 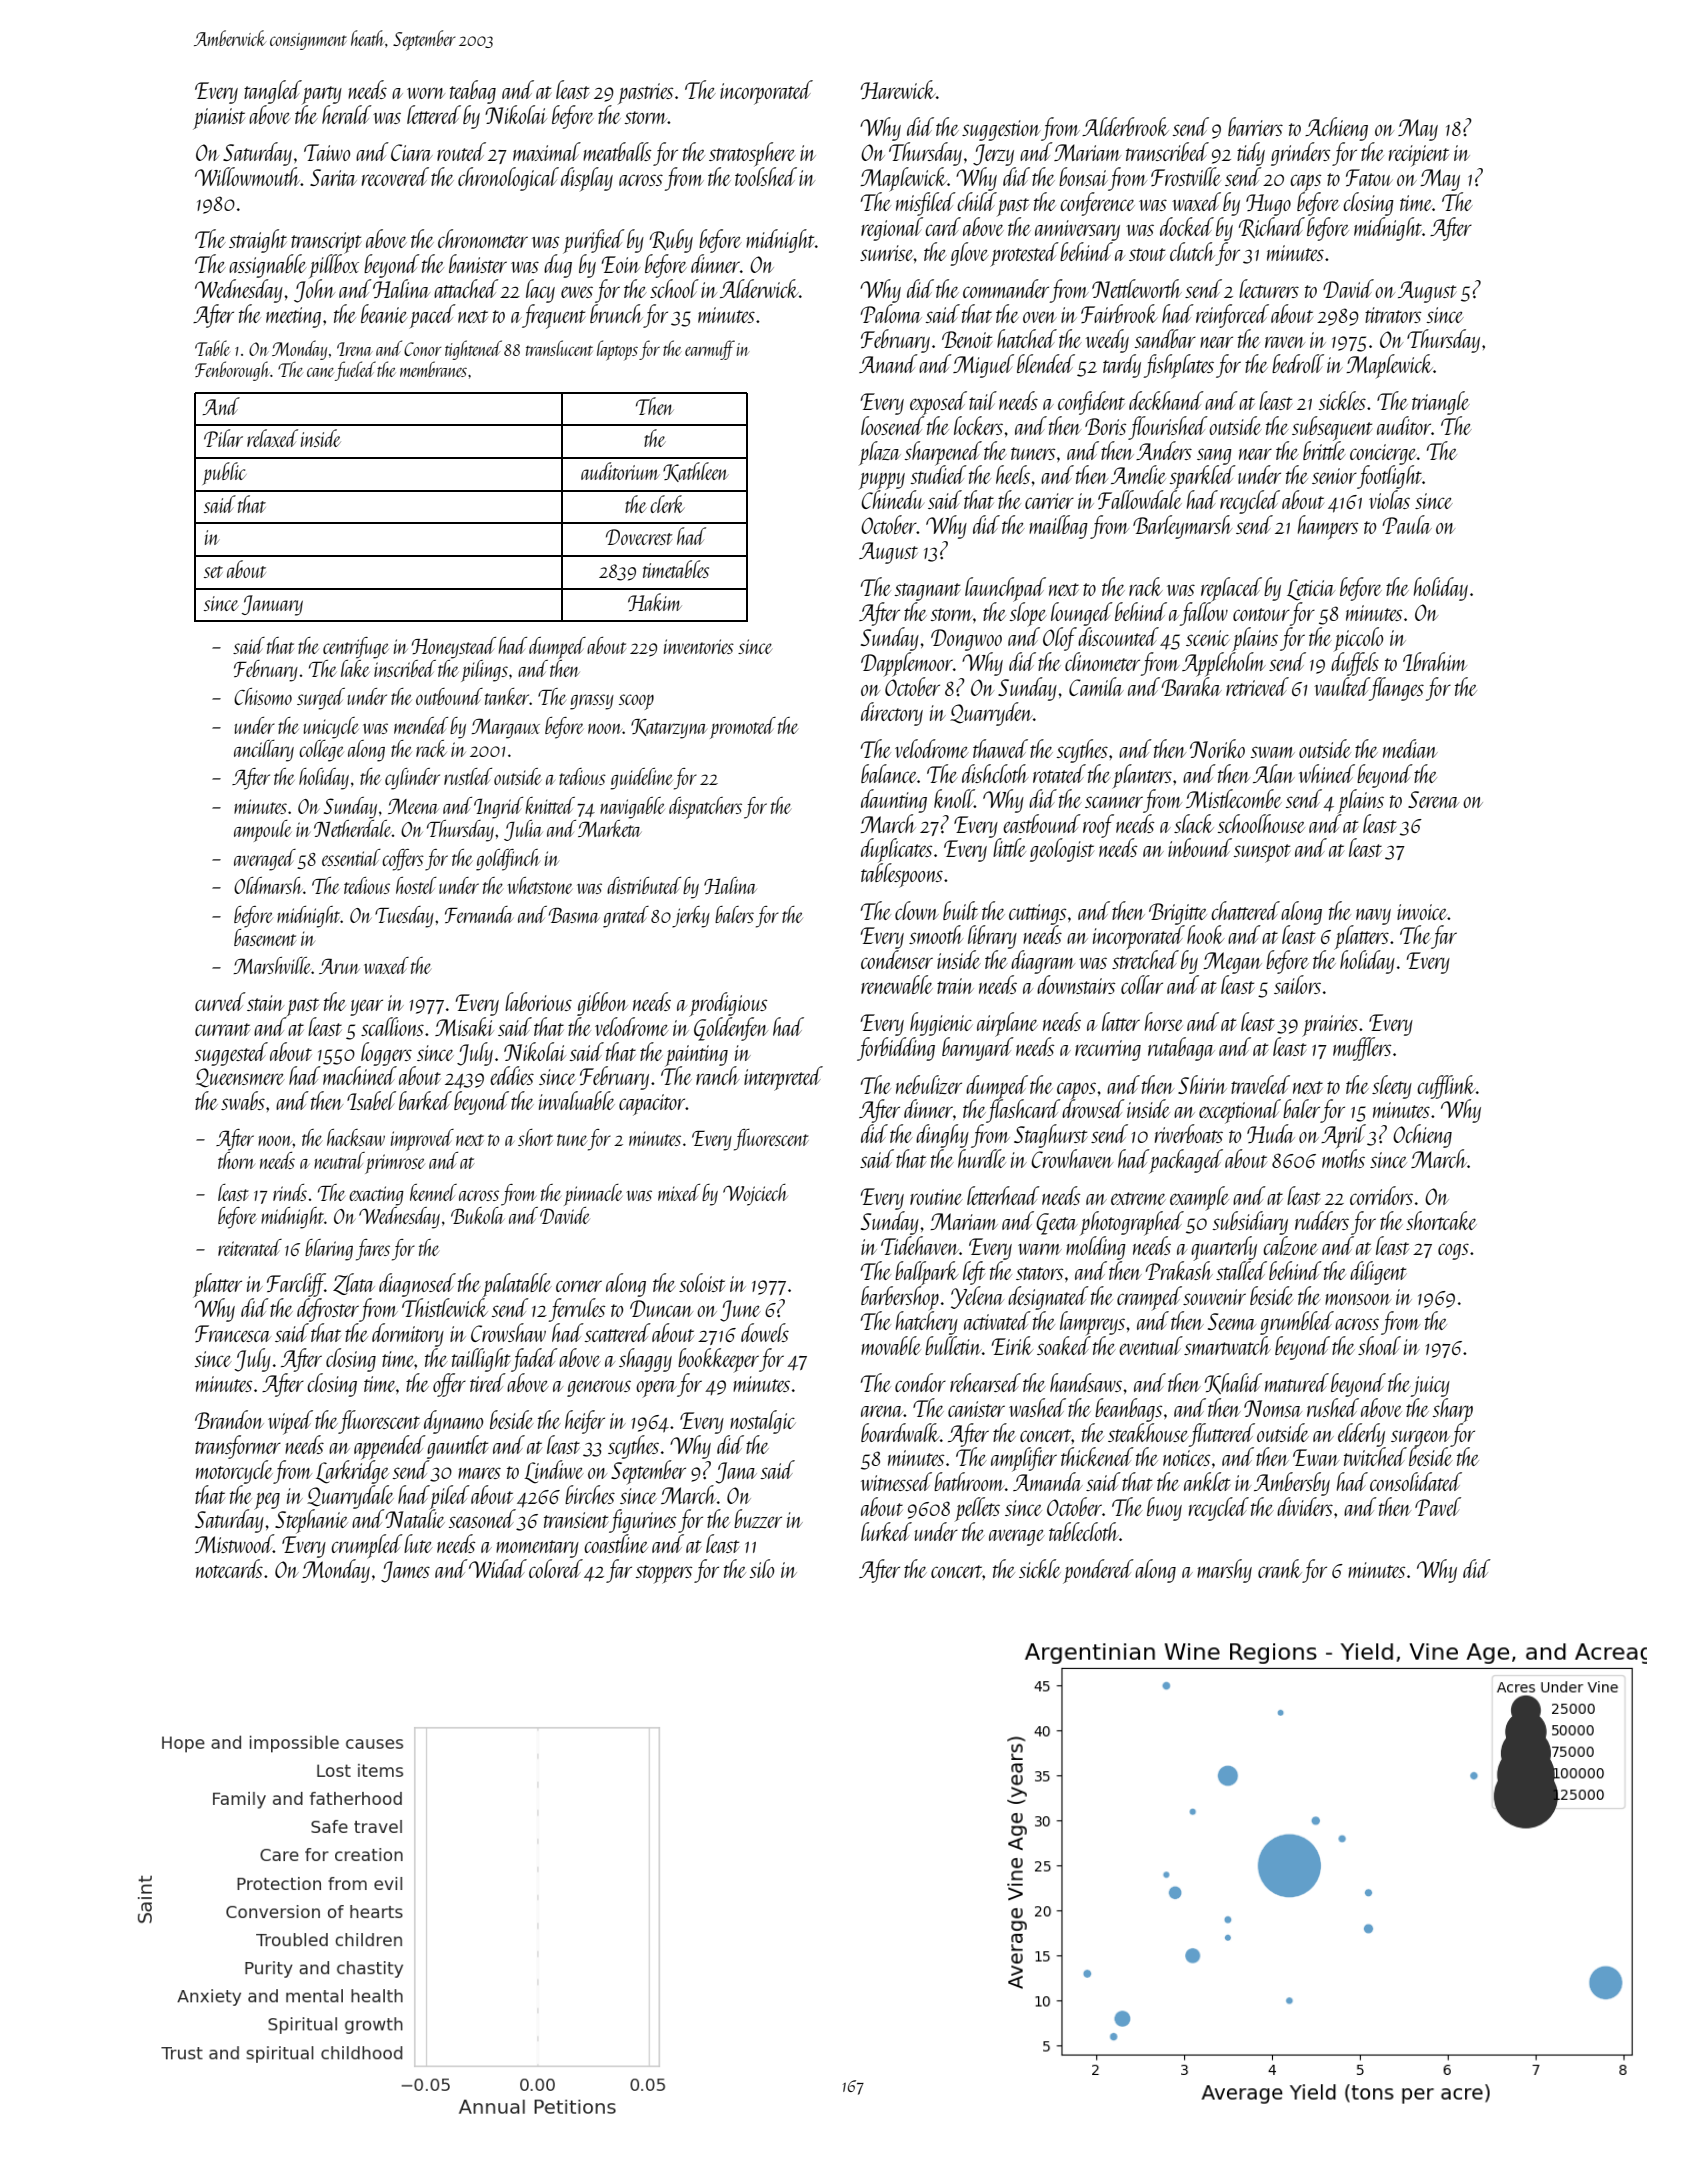 What do you see at coordinates (416, 885) in the image?
I see `hostel` at bounding box center [416, 885].
